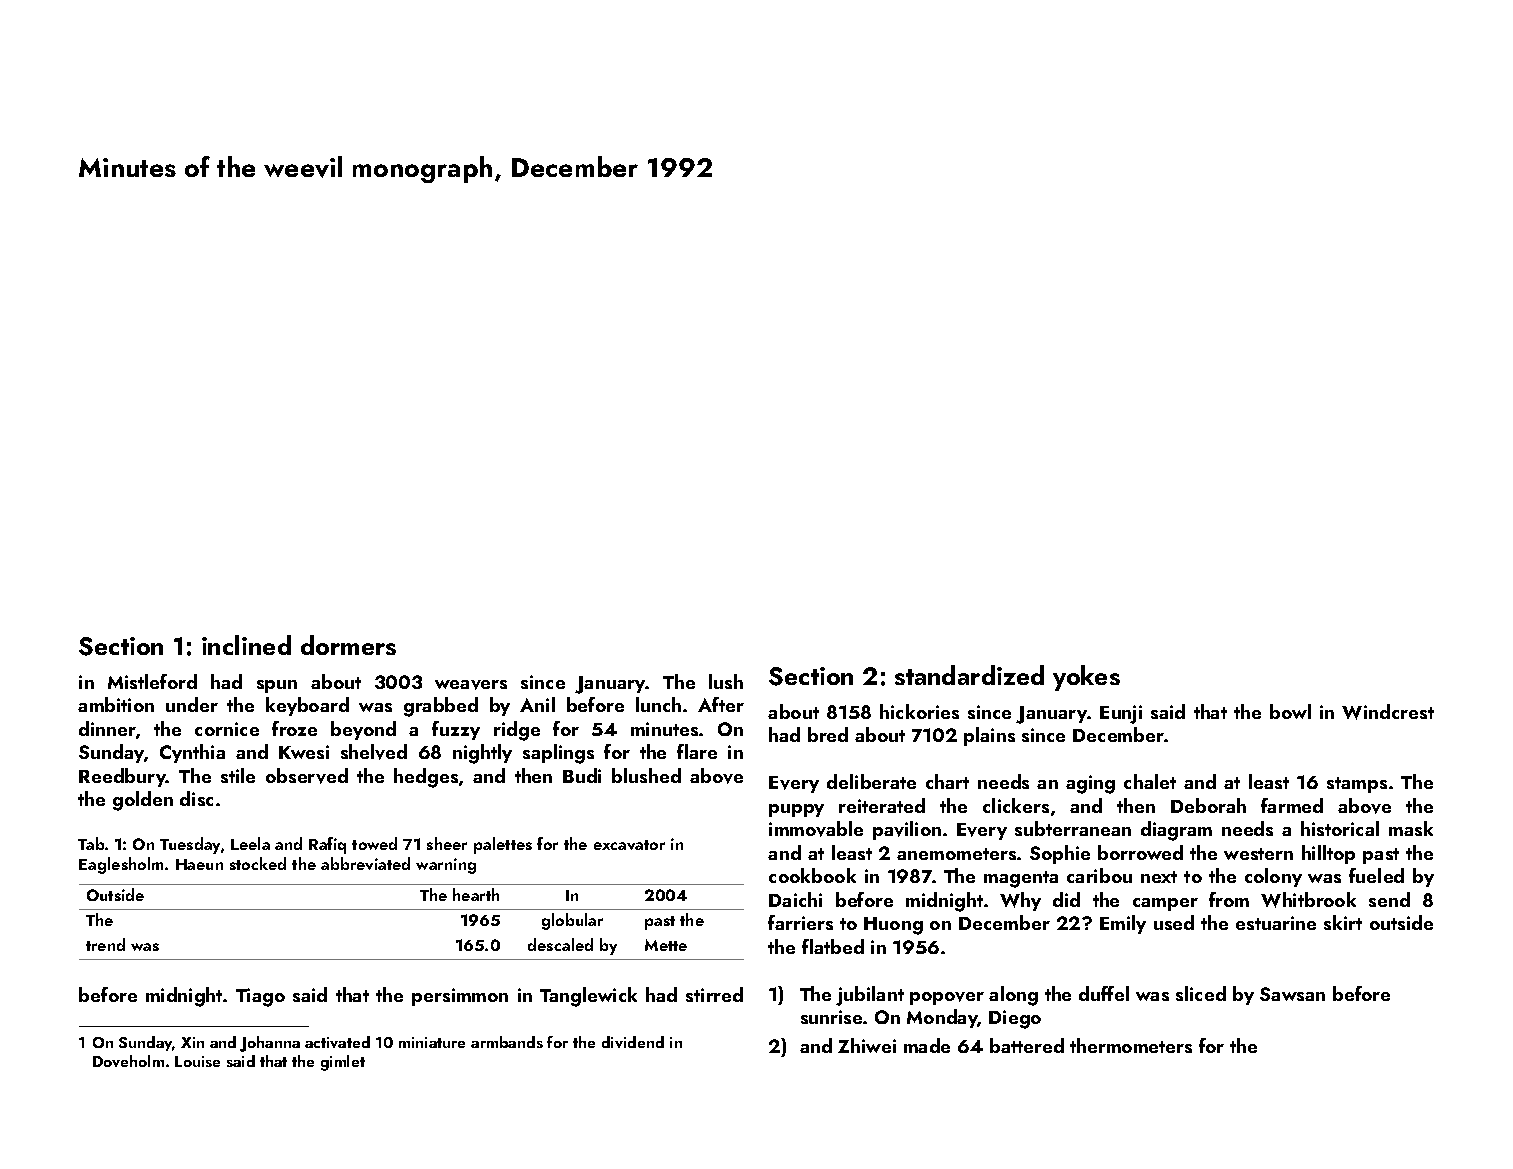  Describe the element at coordinates (833, 946) in the page. I see `flatbed` at that location.
